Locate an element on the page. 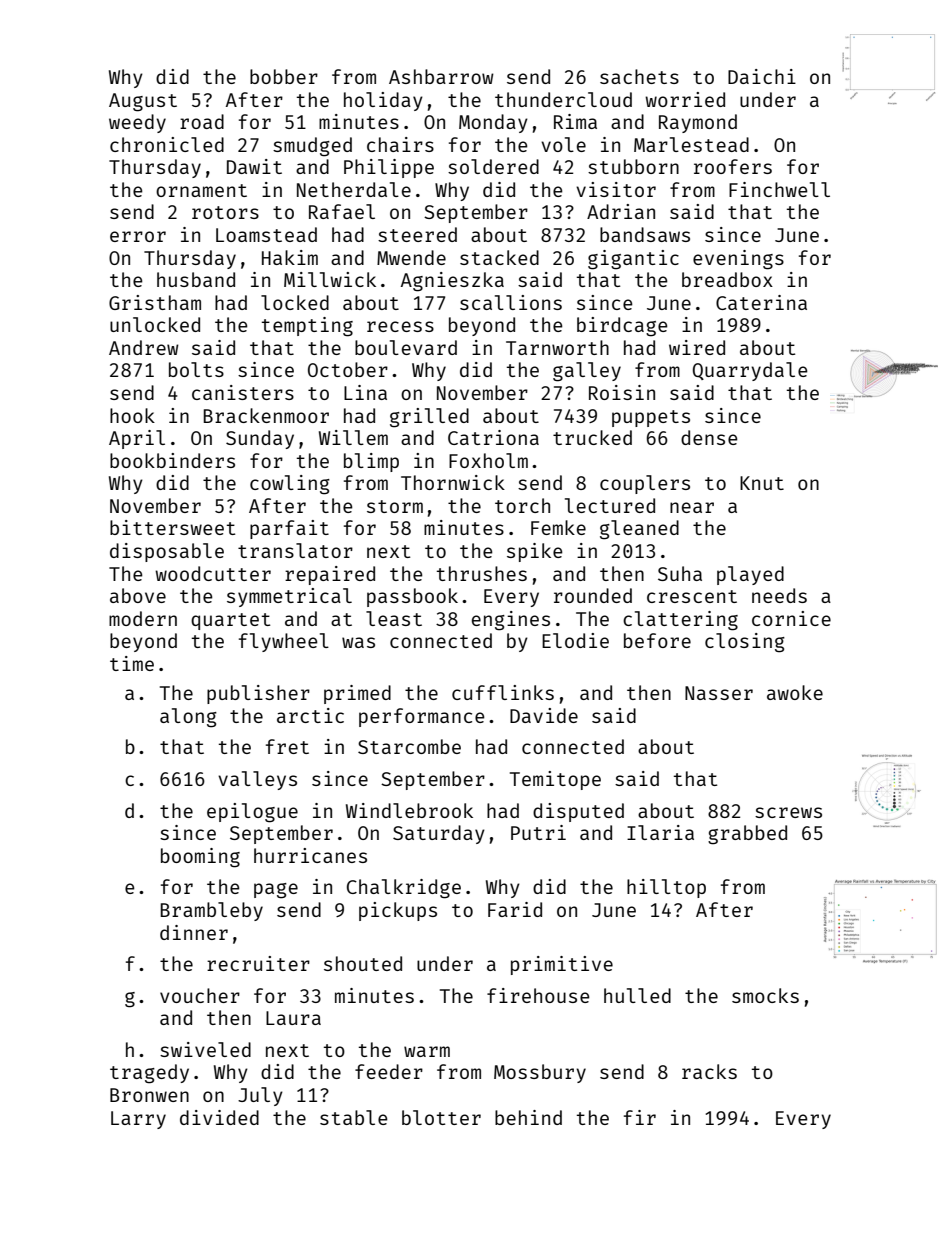 The image size is (952, 1233). couplers is located at coordinates (645, 484).
